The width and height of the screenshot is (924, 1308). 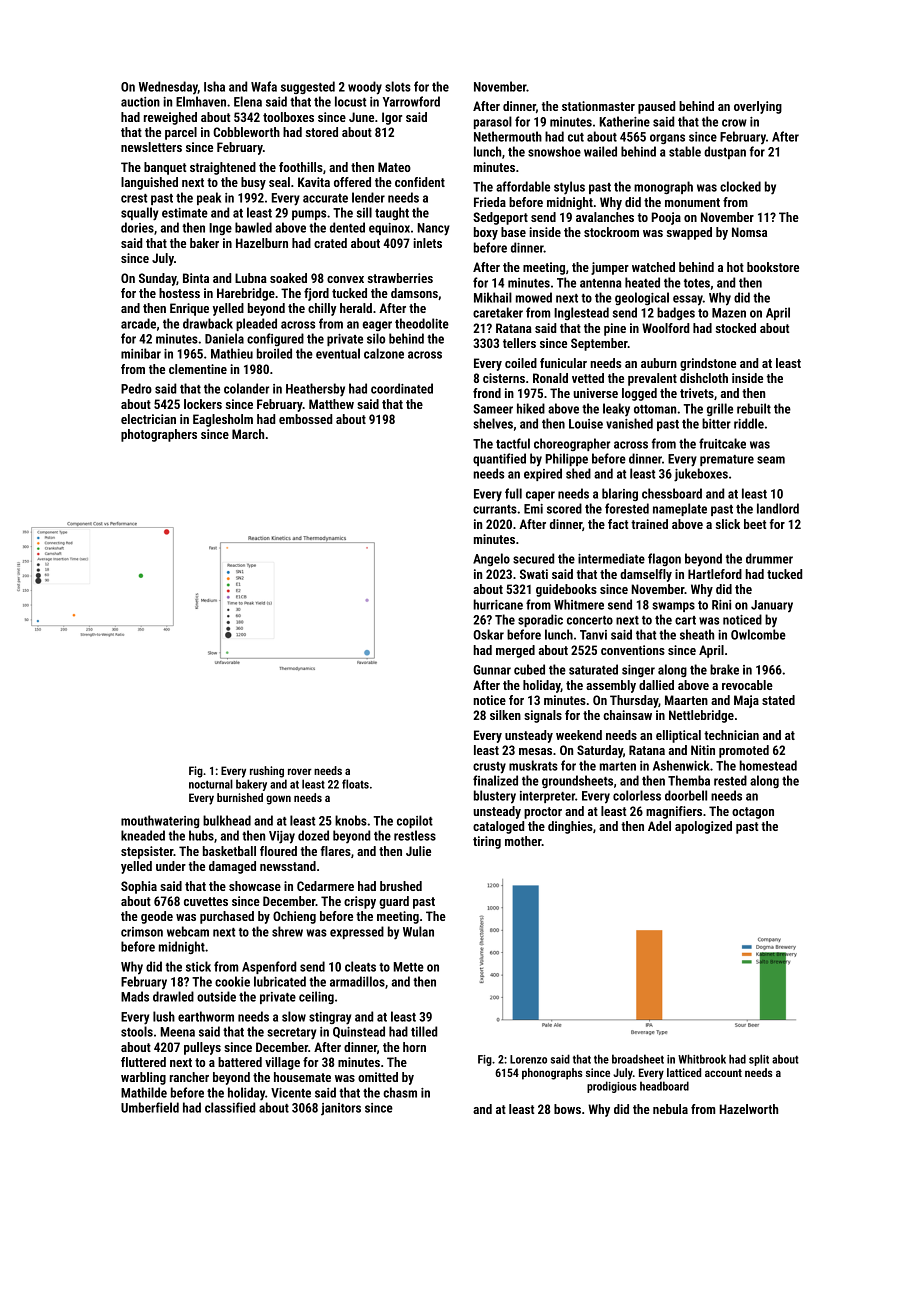 I want to click on Lubna, so click(x=251, y=278).
